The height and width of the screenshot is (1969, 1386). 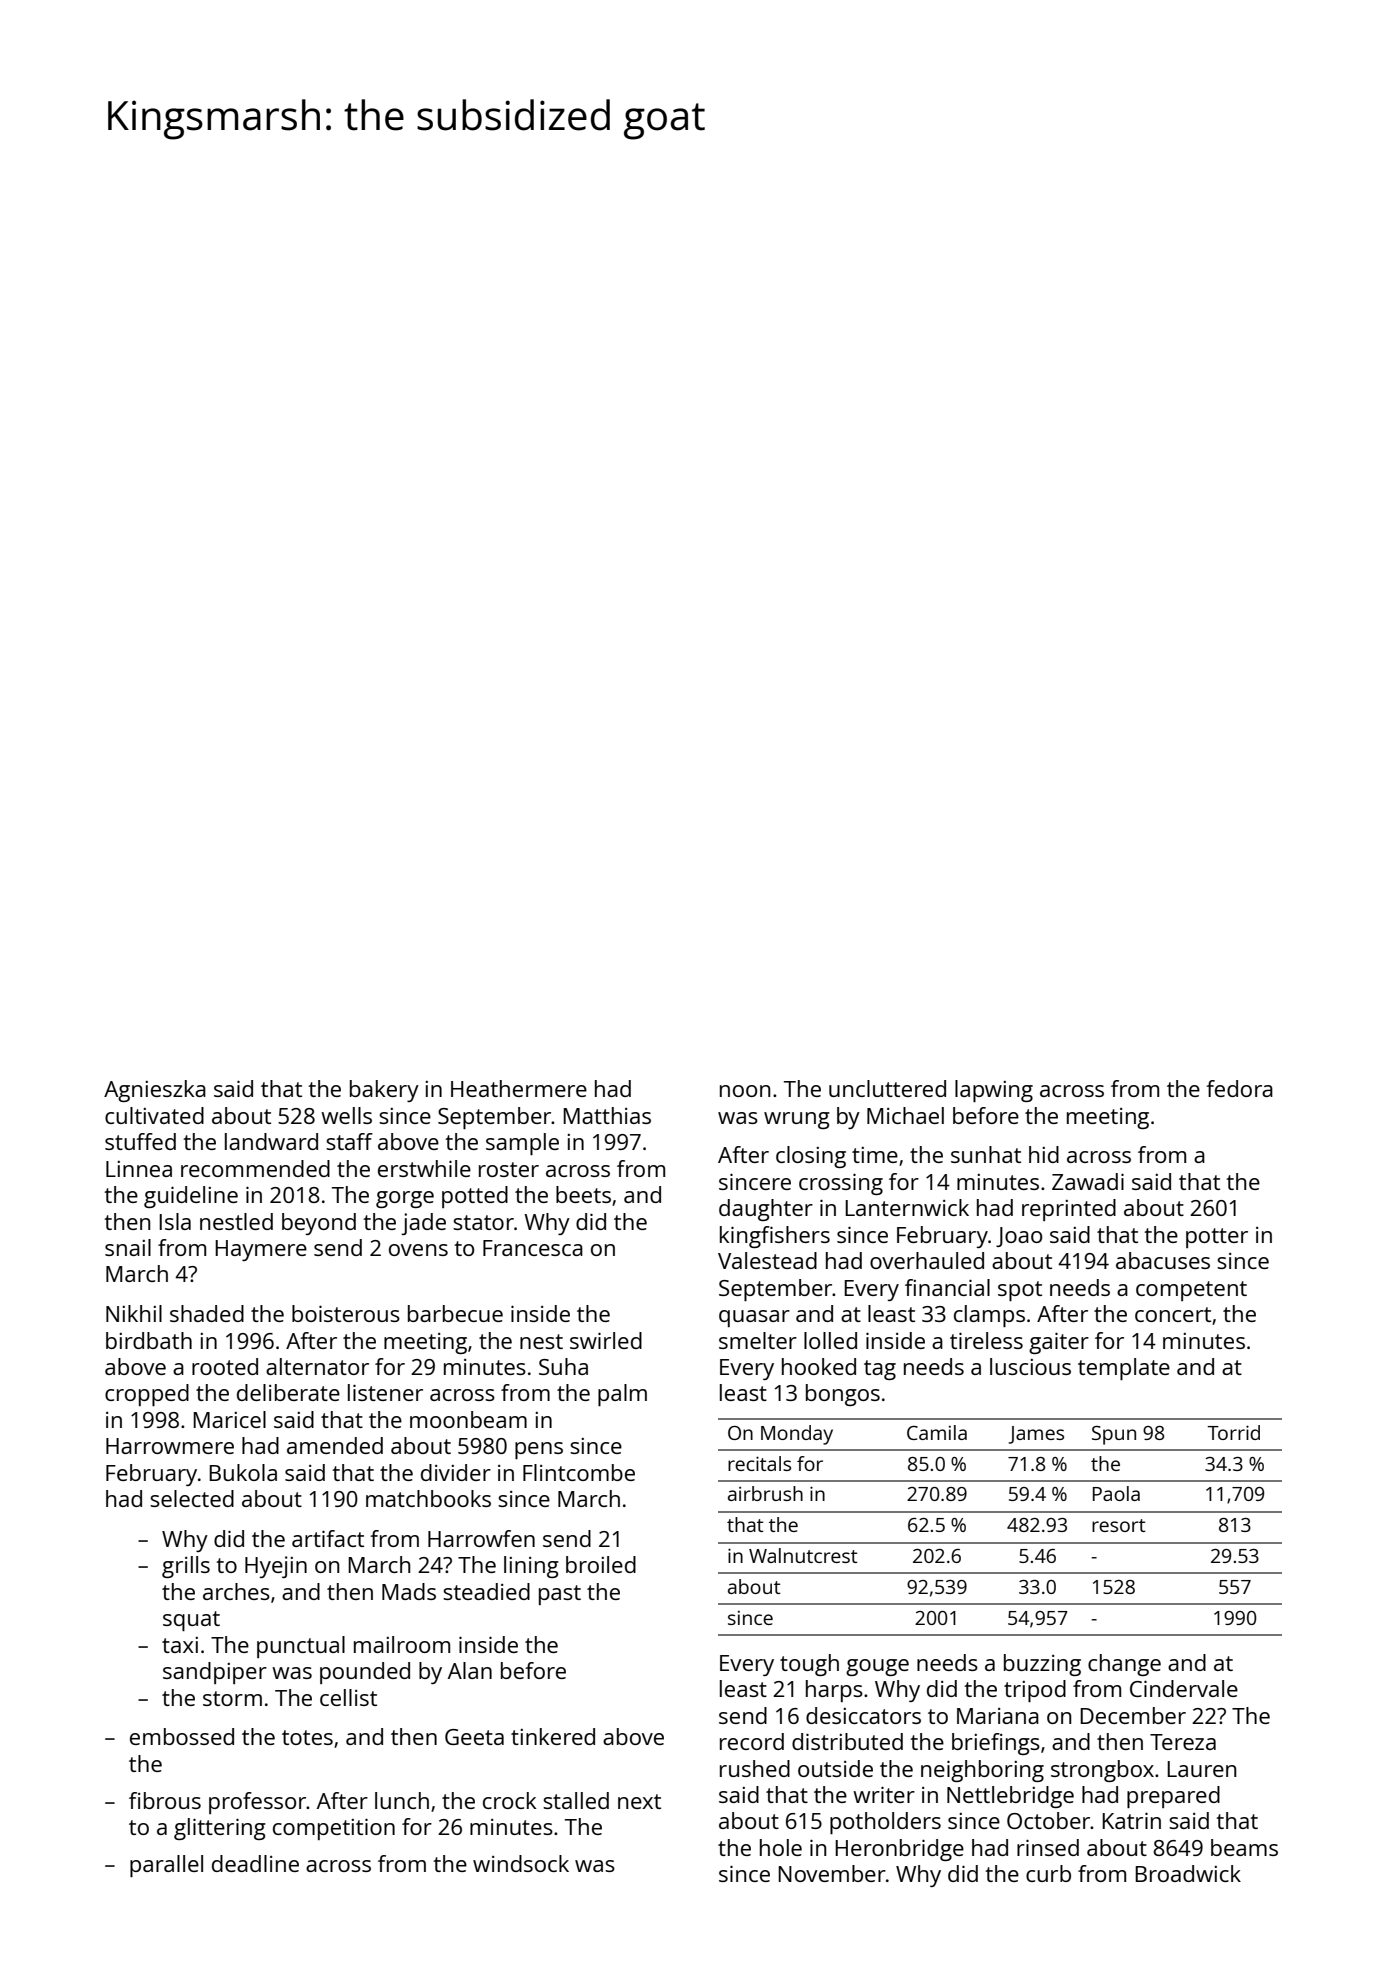 What do you see at coordinates (328, 1538) in the screenshot?
I see `artifact` at bounding box center [328, 1538].
